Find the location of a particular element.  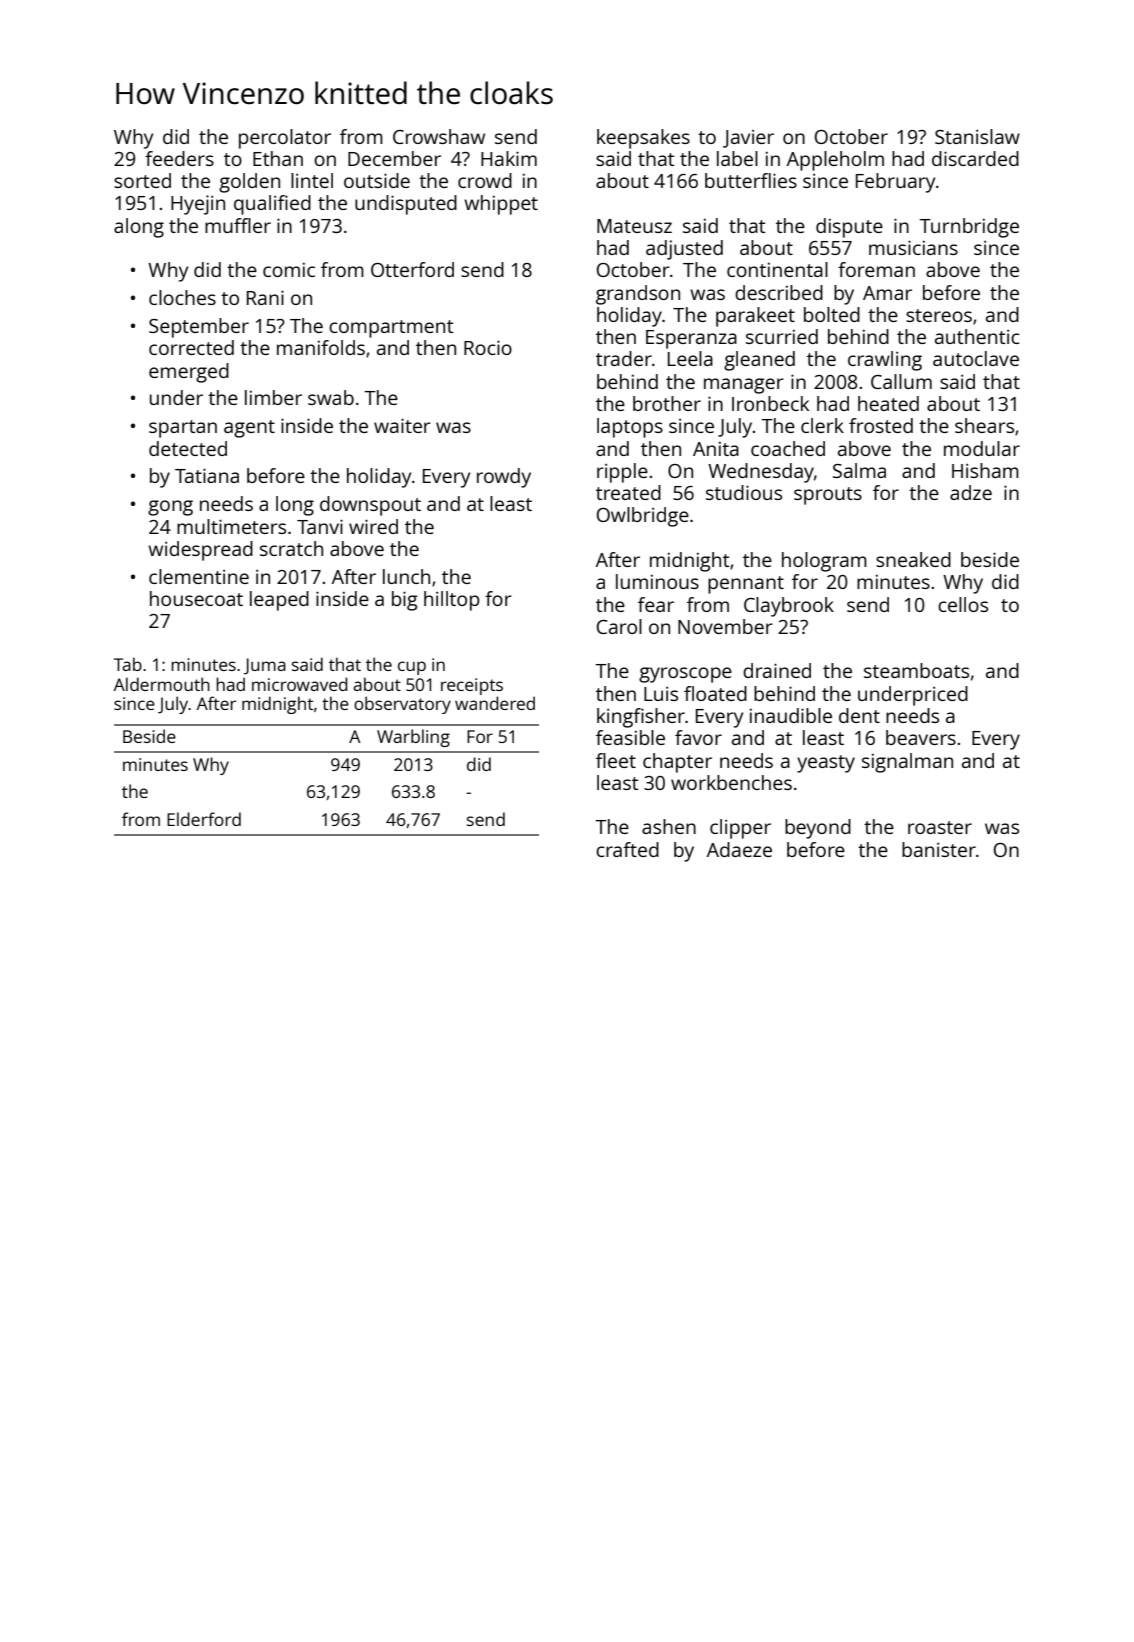

Stanislaw is located at coordinates (977, 136).
